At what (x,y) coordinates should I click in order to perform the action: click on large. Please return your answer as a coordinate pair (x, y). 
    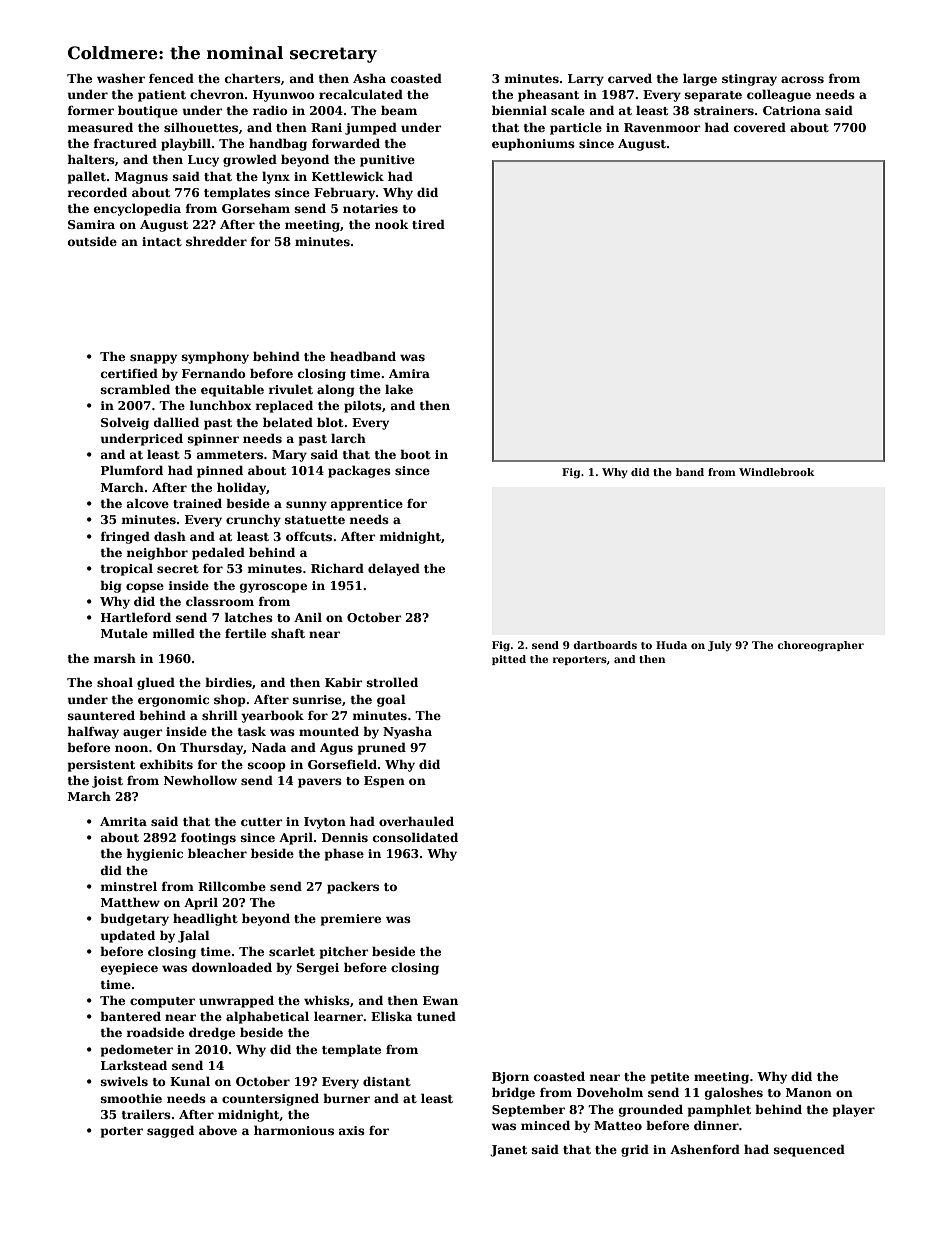
    Looking at the image, I should click on (700, 79).
